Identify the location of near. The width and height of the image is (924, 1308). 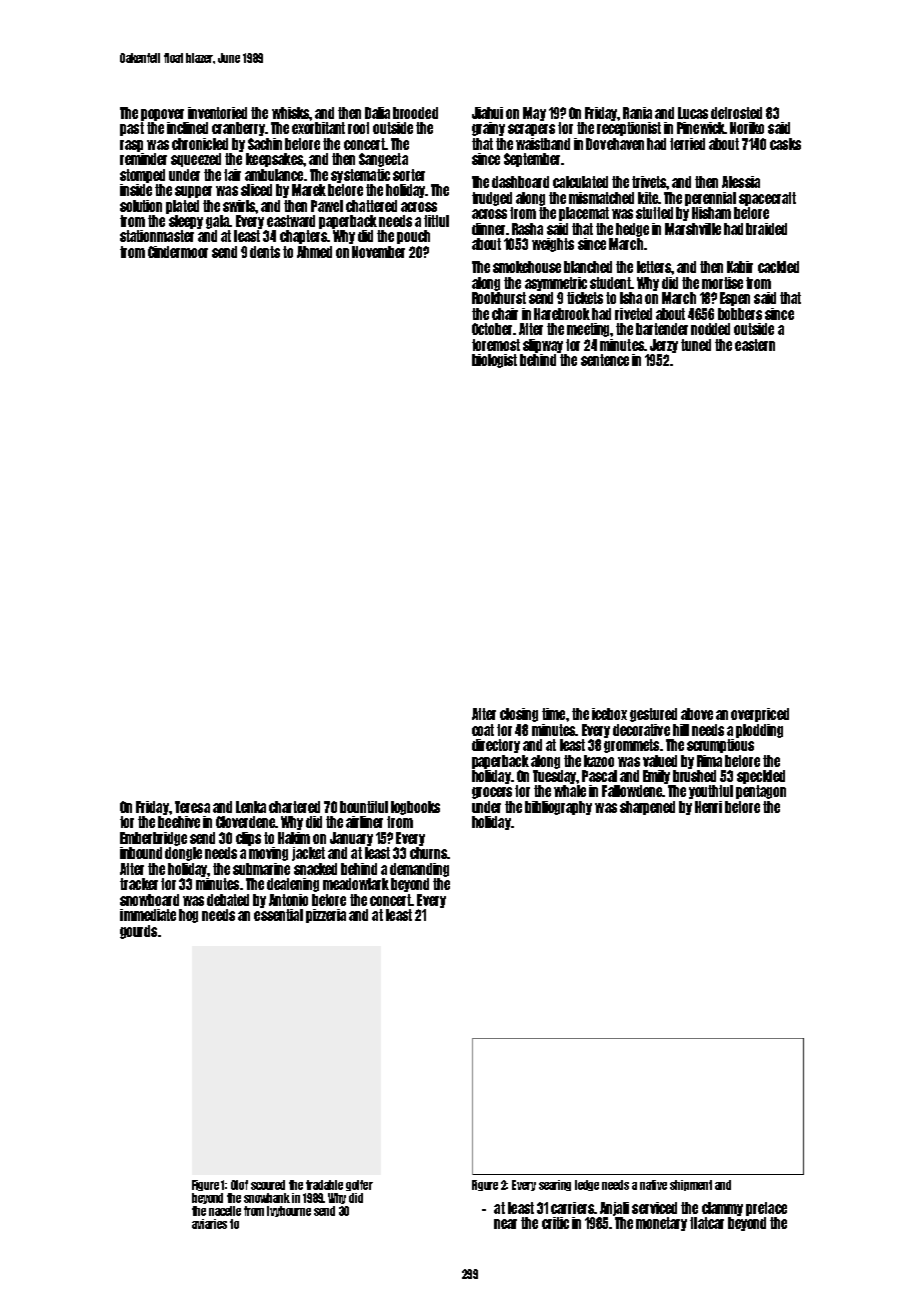
(505, 1224).
